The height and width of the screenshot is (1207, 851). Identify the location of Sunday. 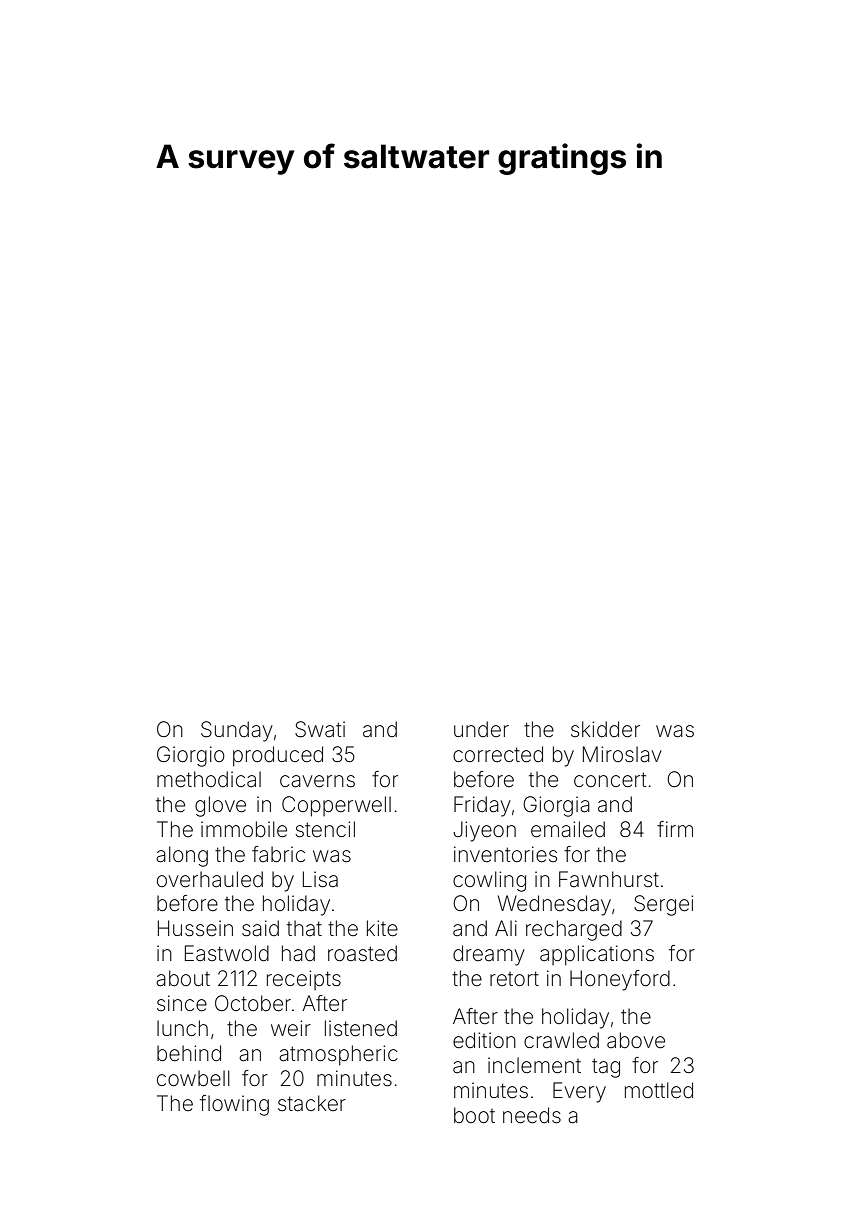
(237, 731).
